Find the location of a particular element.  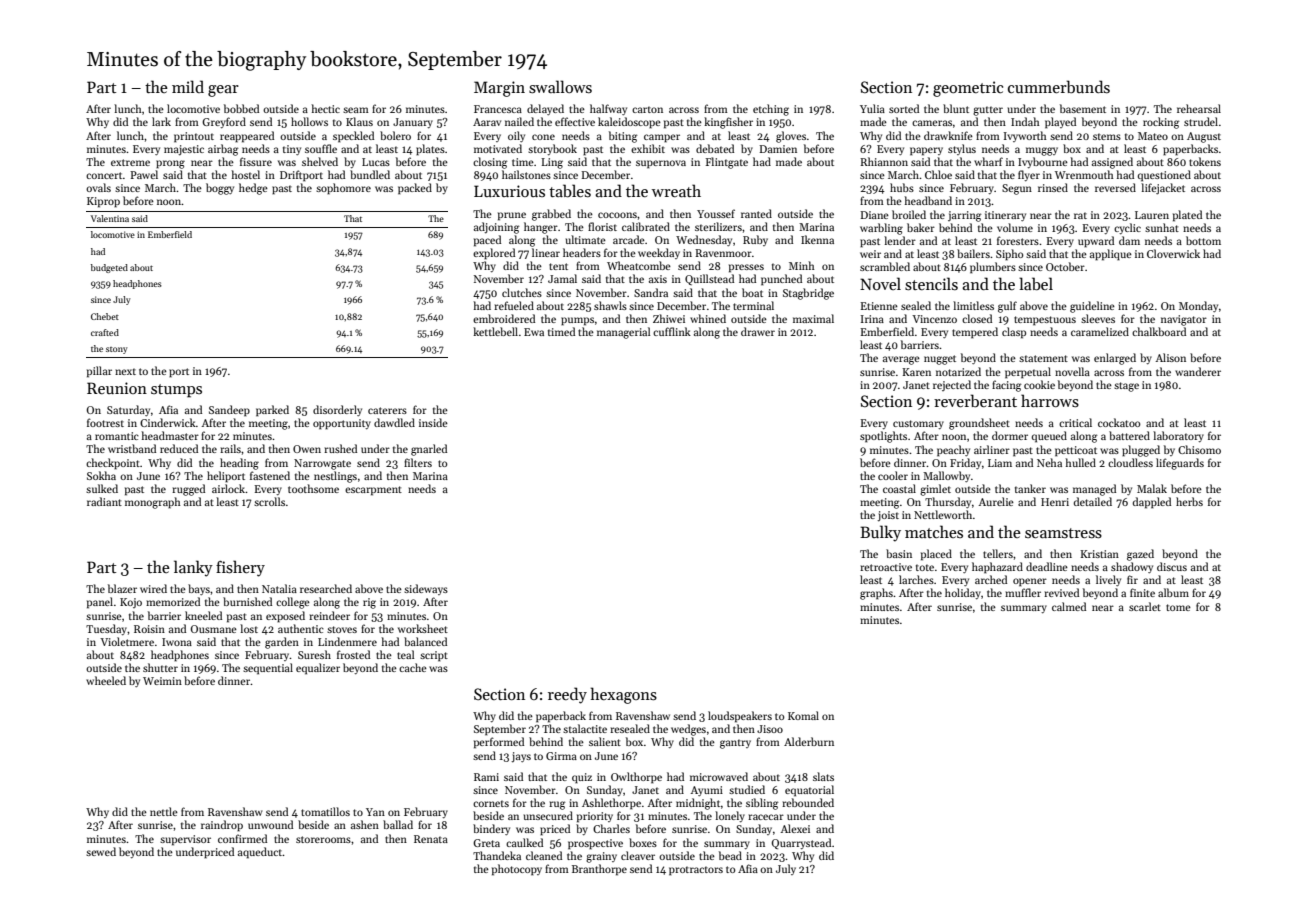

tome is located at coordinates (1178, 607).
